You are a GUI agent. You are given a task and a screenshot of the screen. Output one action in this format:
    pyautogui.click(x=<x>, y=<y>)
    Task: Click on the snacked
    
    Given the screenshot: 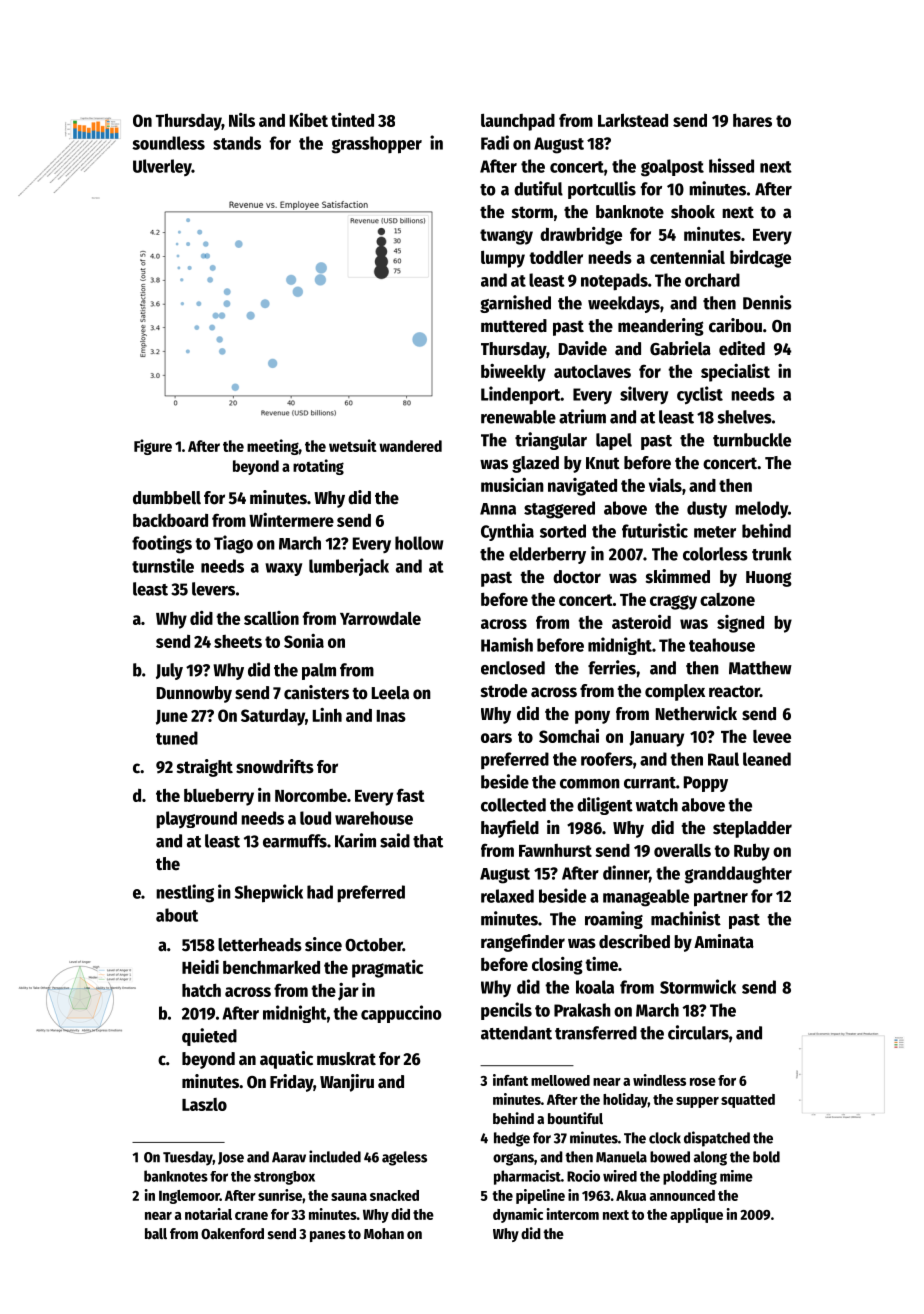 What is the action you would take?
    pyautogui.click(x=394, y=1195)
